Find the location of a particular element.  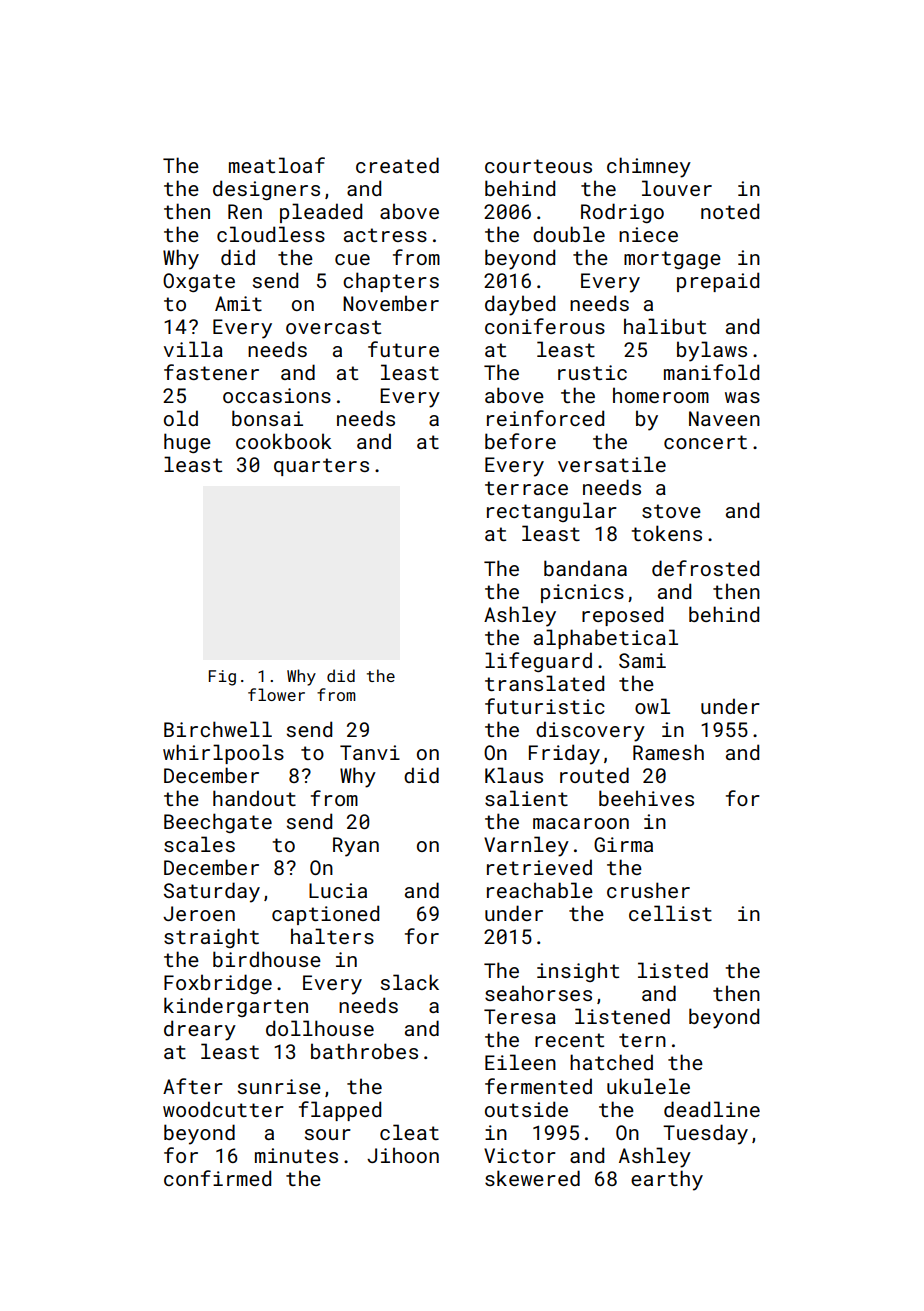

listed is located at coordinates (673, 970).
